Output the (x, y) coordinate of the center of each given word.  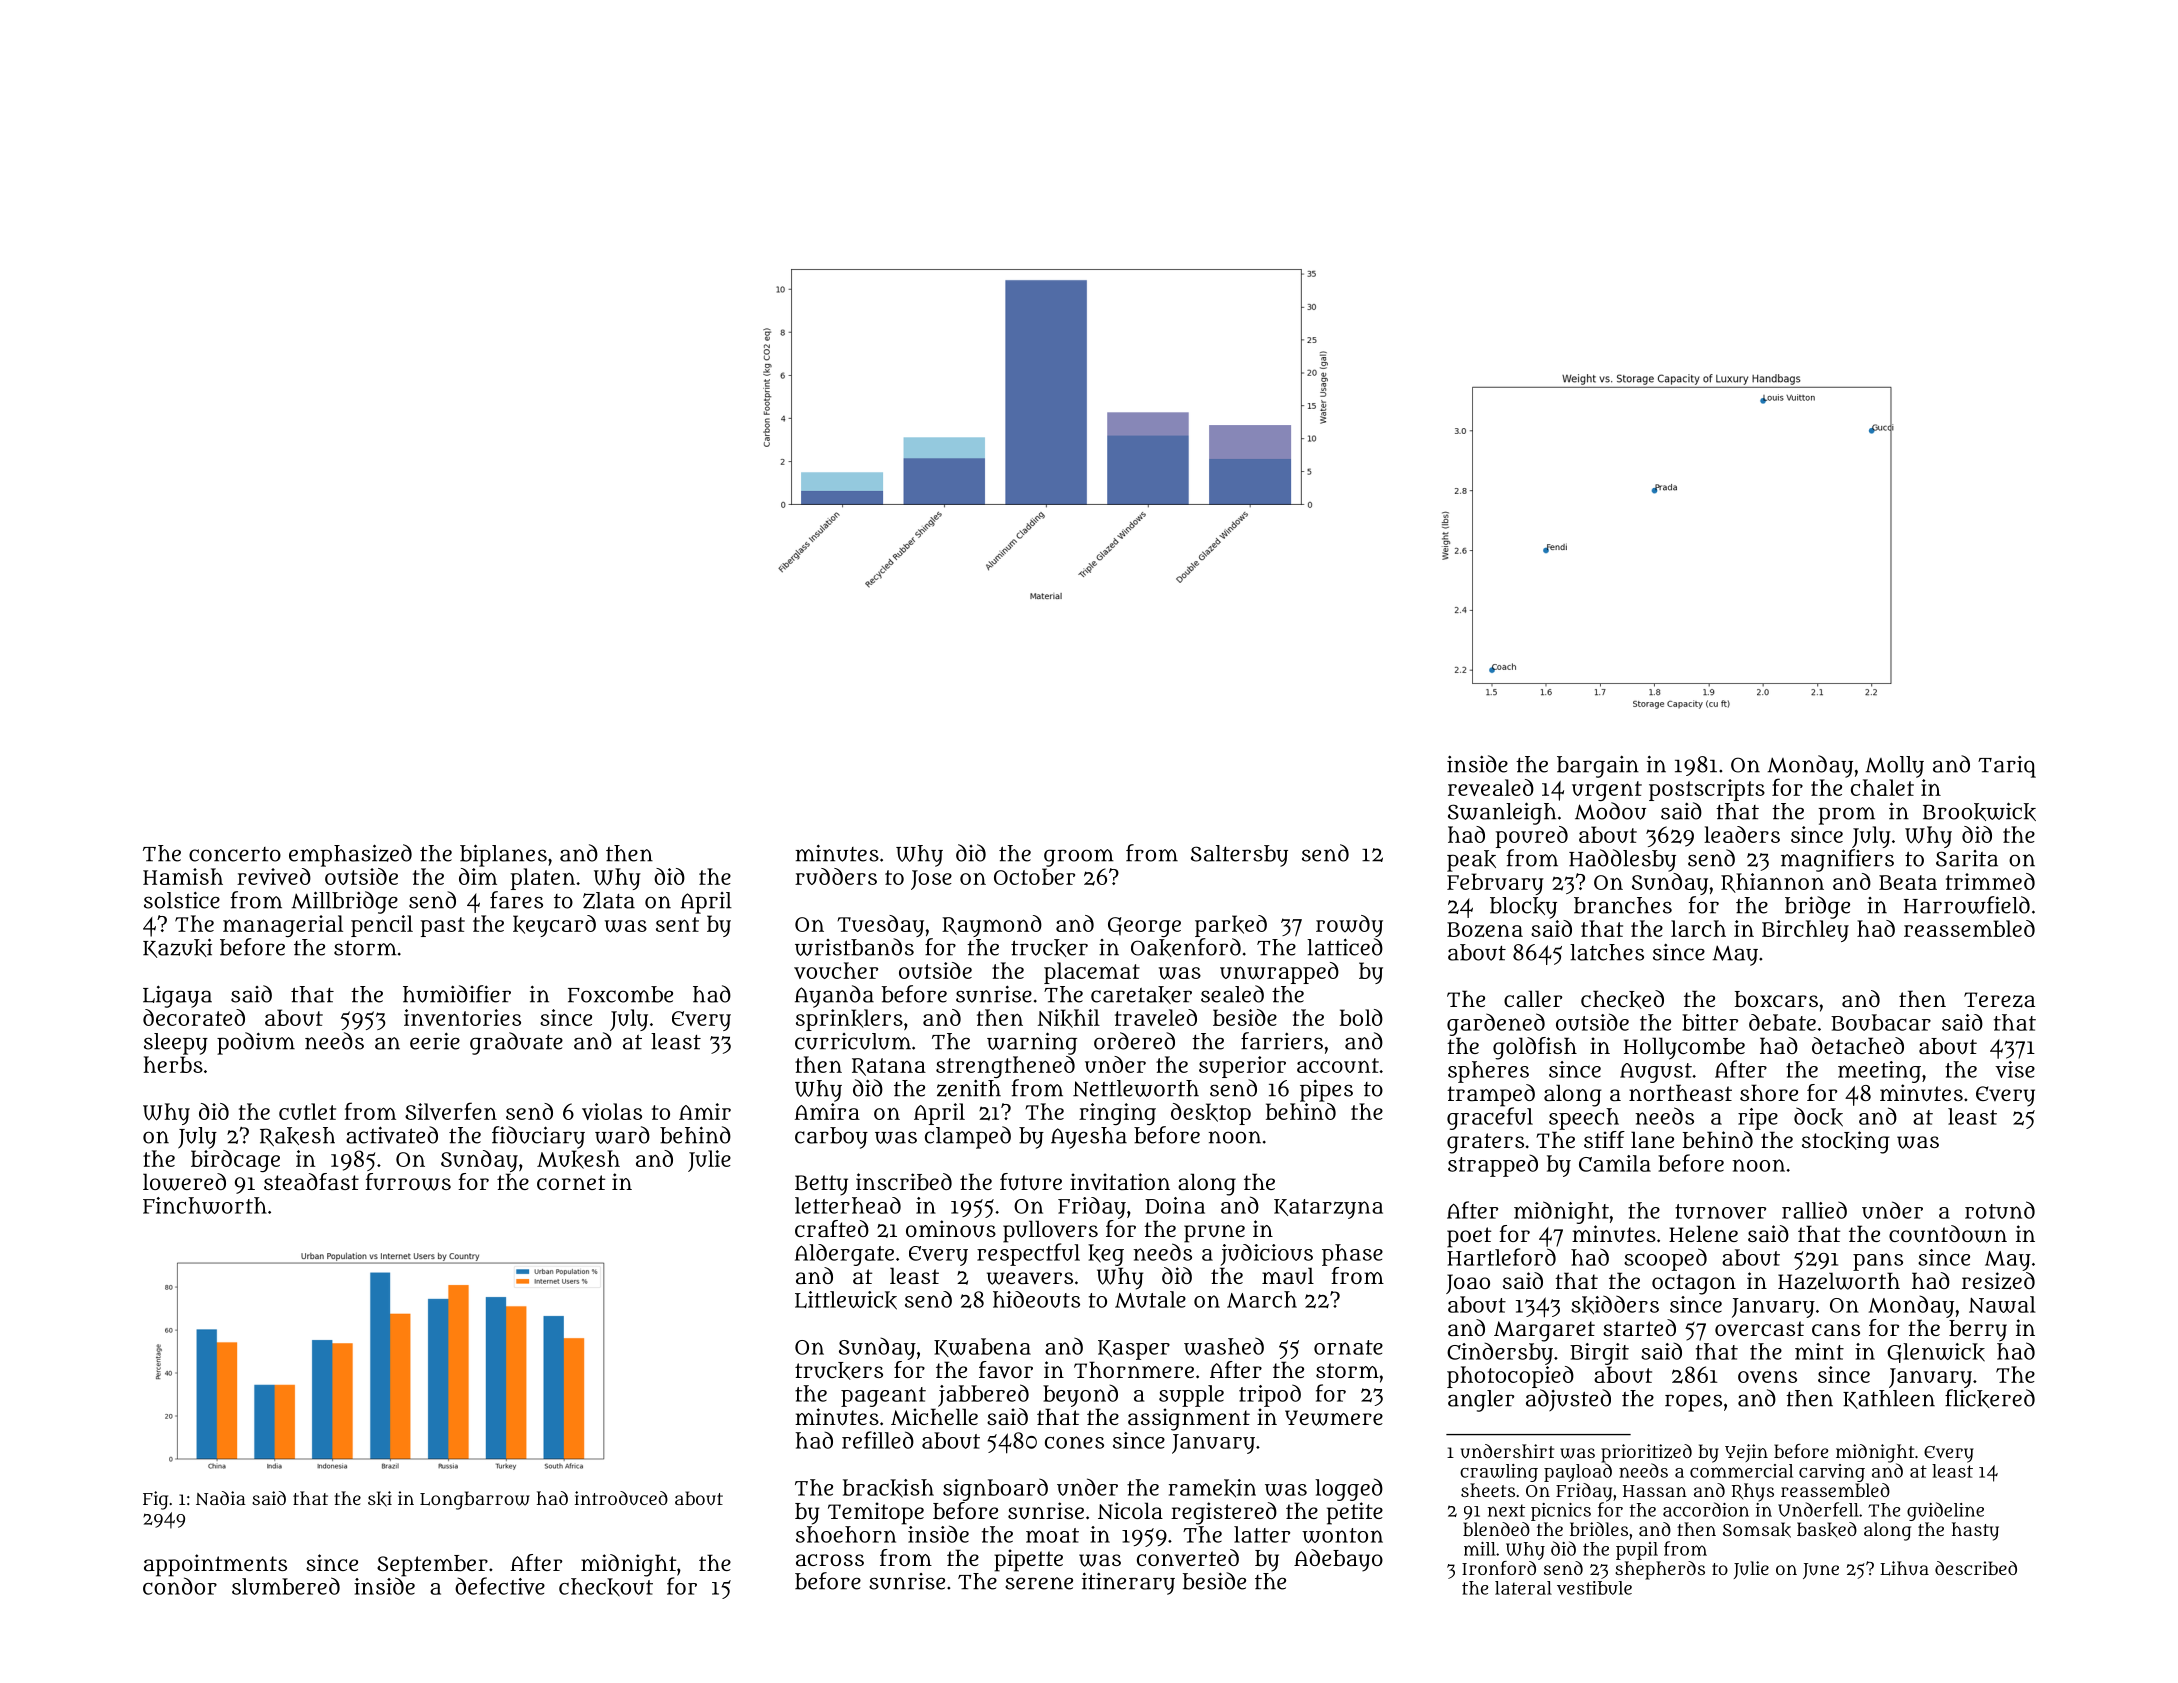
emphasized (350, 855)
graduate (516, 1043)
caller (1533, 998)
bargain (1598, 767)
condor (180, 1586)
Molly (1894, 767)
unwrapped (1279, 973)
